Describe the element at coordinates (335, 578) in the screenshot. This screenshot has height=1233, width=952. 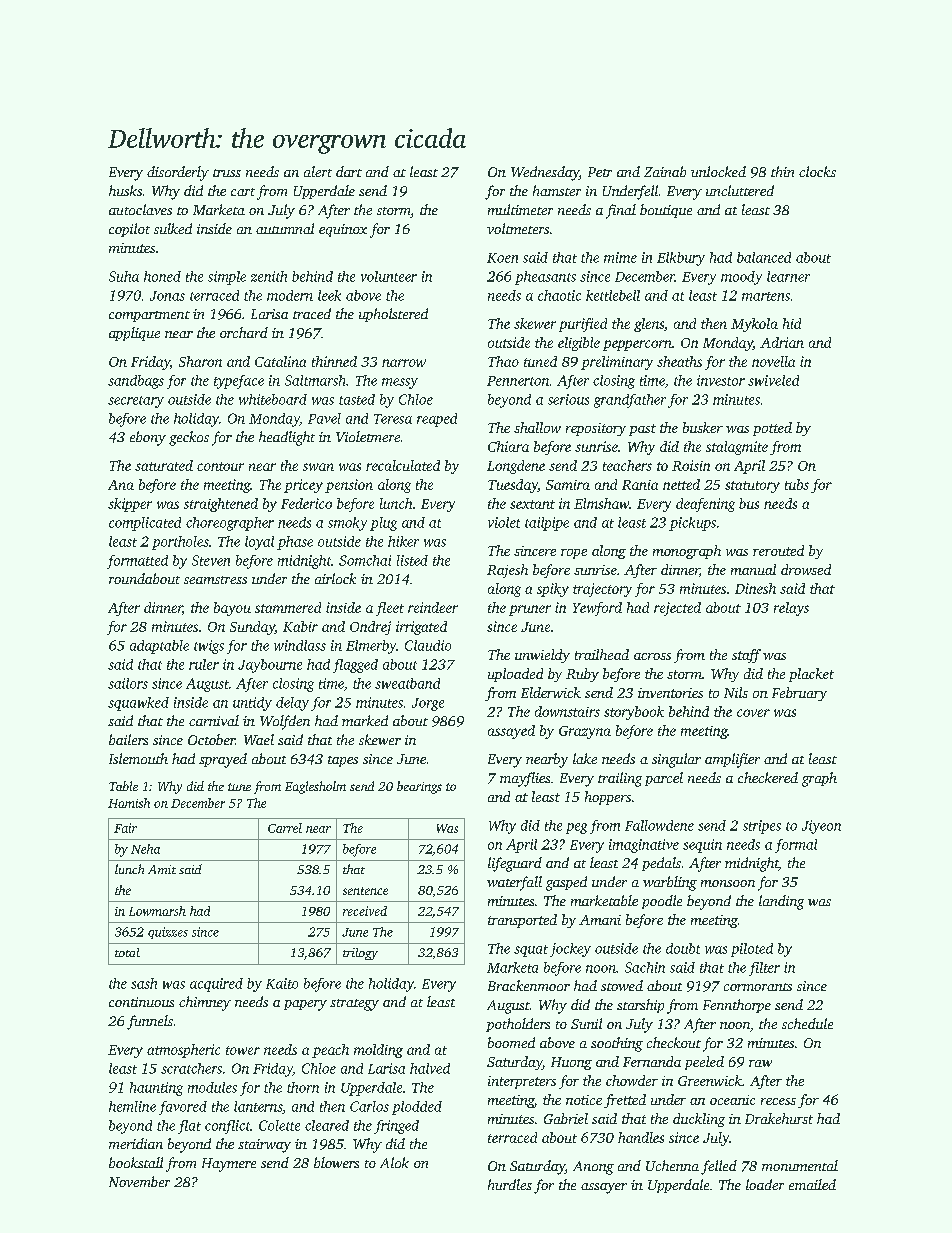
I see `airlock` at that location.
